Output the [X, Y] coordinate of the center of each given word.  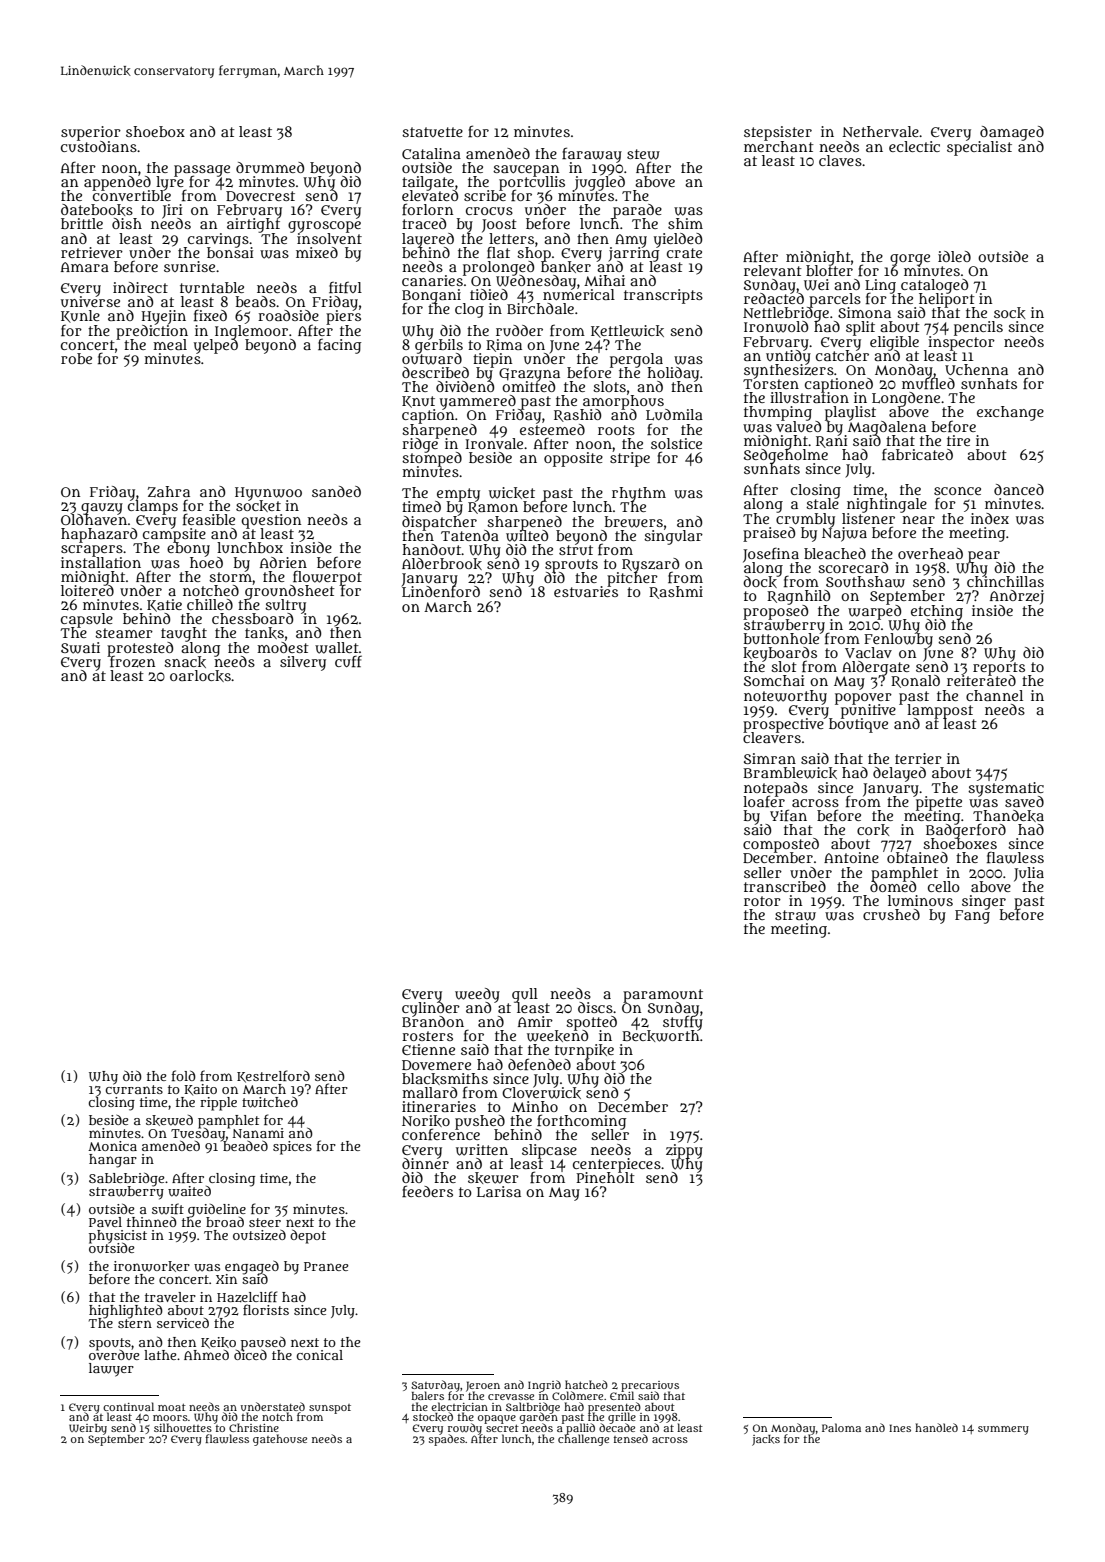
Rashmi [676, 592]
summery [1003, 1430]
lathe [160, 1355]
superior [91, 133]
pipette [938, 803]
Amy [631, 240]
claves [840, 160]
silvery [303, 663]
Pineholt [605, 1177]
